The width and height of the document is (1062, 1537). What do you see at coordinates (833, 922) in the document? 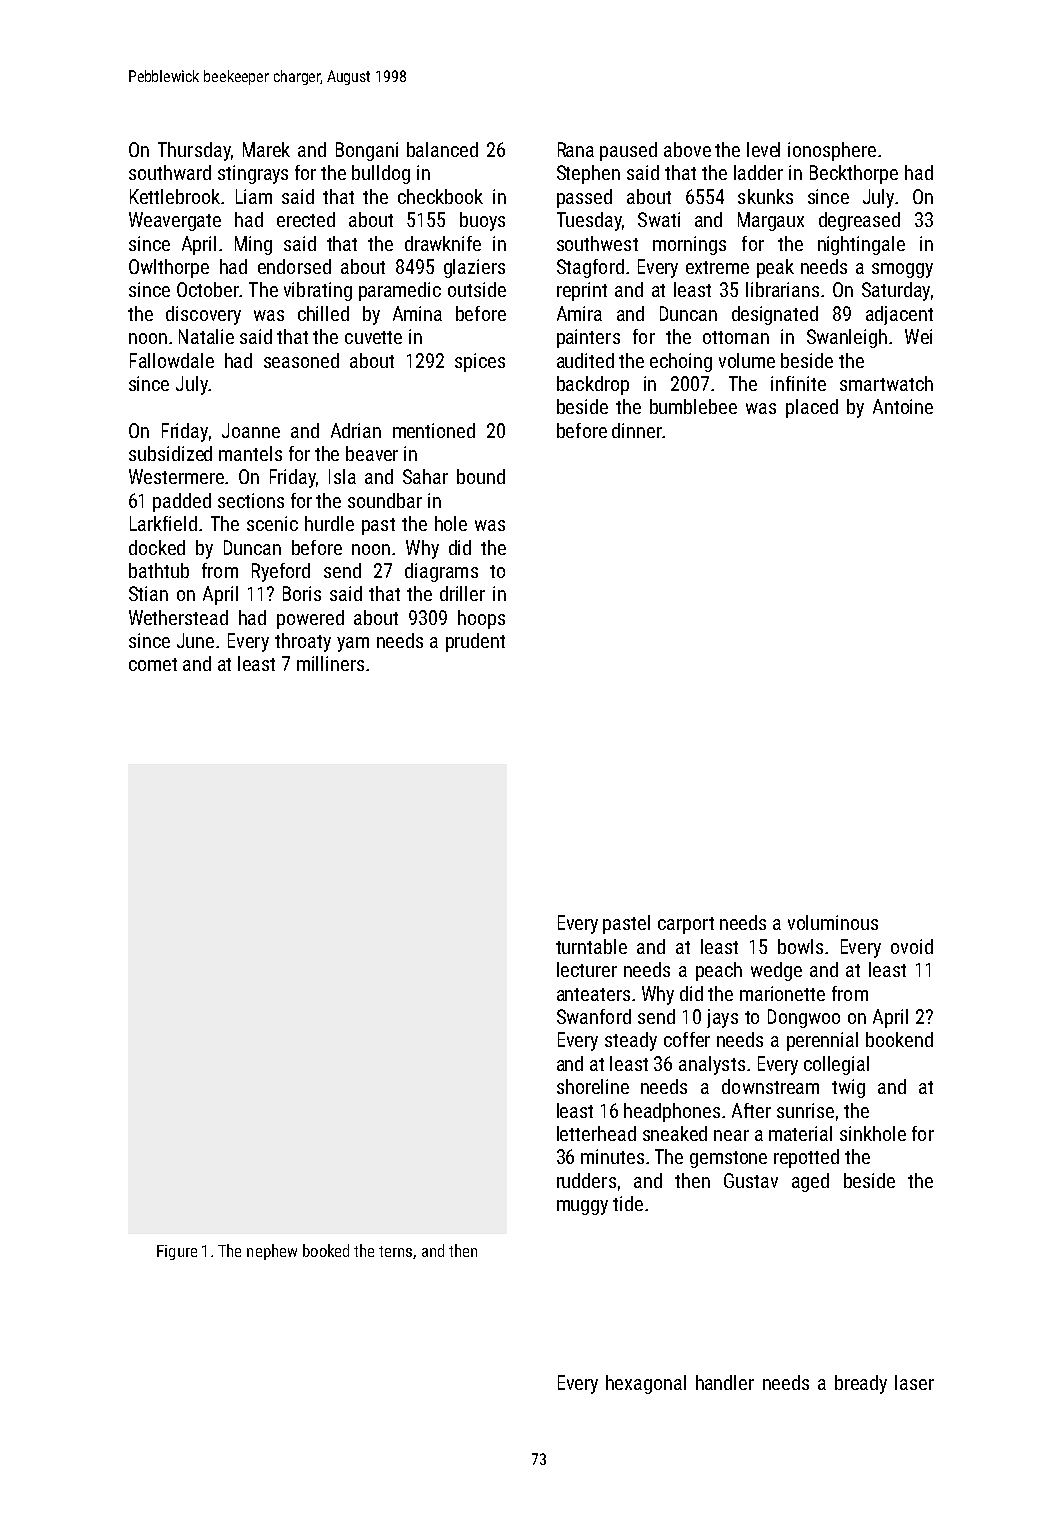
I see `voluminous` at bounding box center [833, 922].
